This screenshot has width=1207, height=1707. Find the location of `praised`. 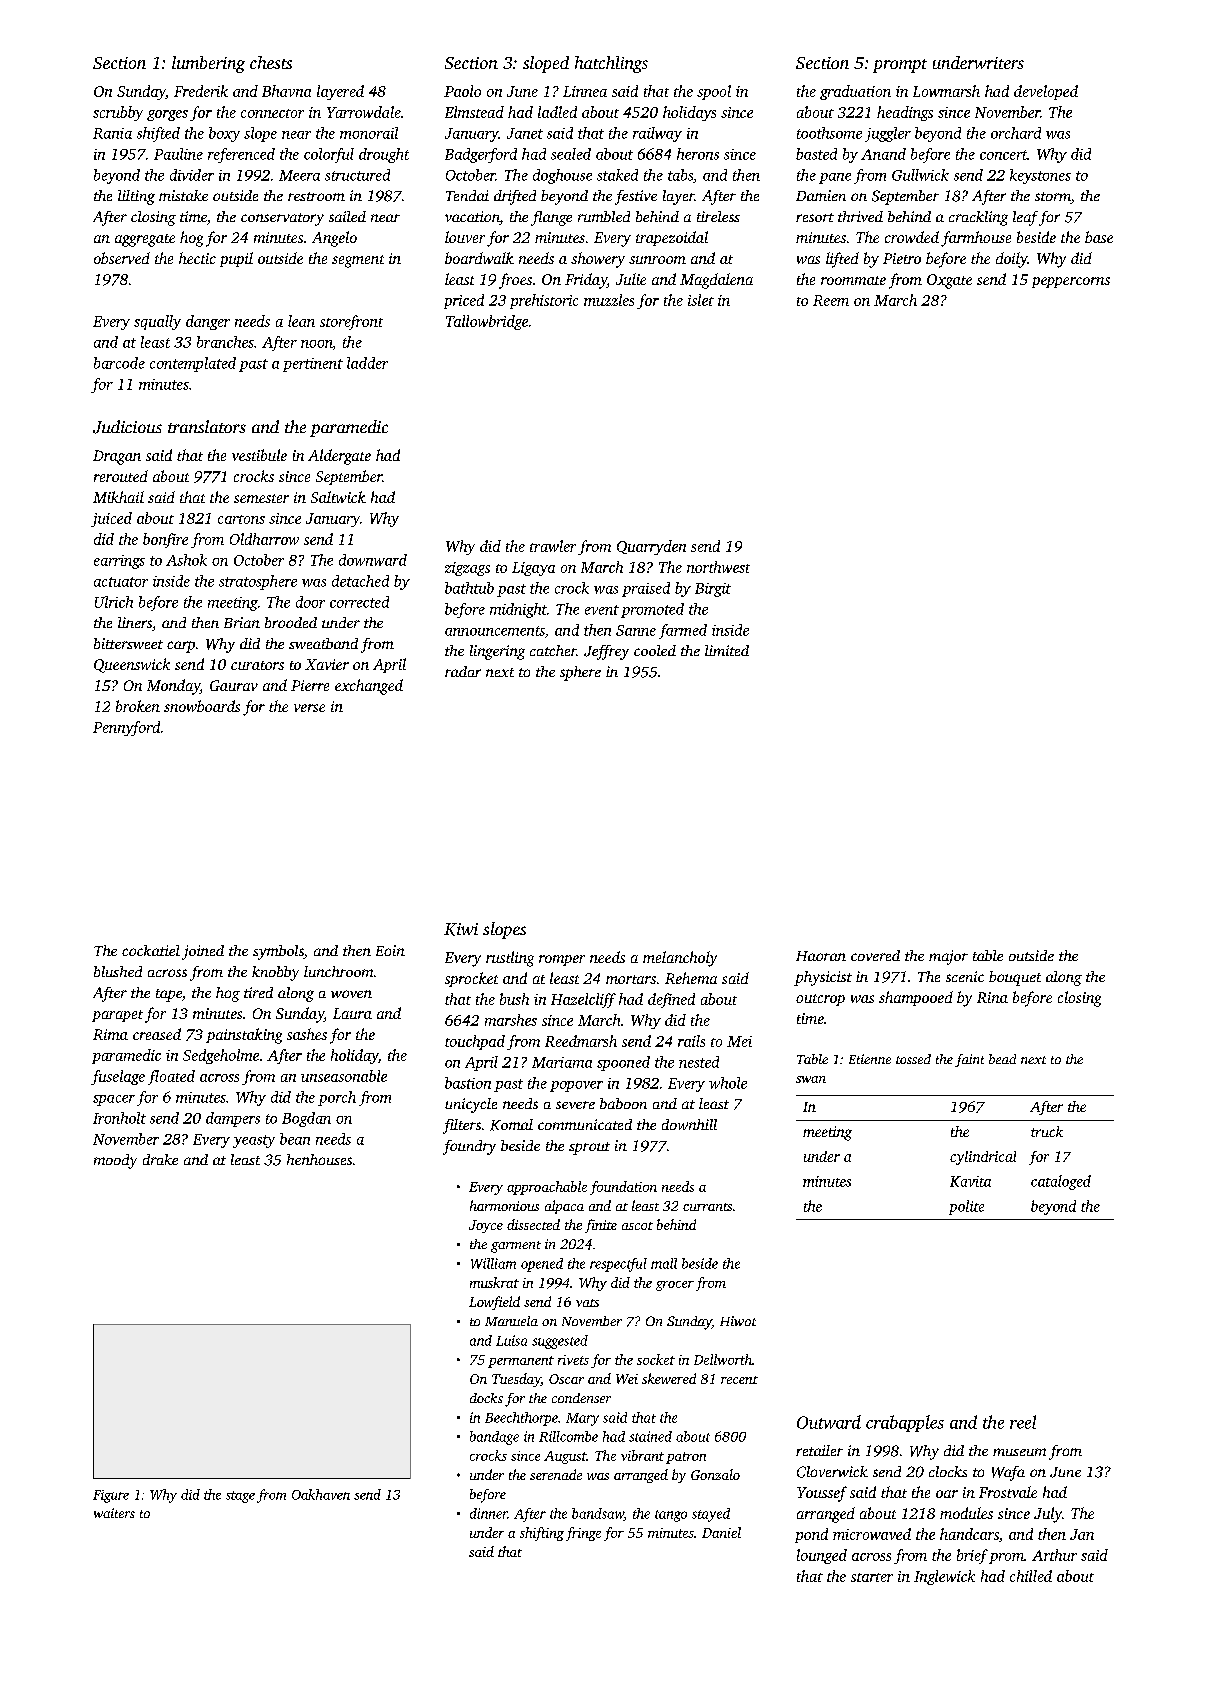

praised is located at coordinates (646, 589).
